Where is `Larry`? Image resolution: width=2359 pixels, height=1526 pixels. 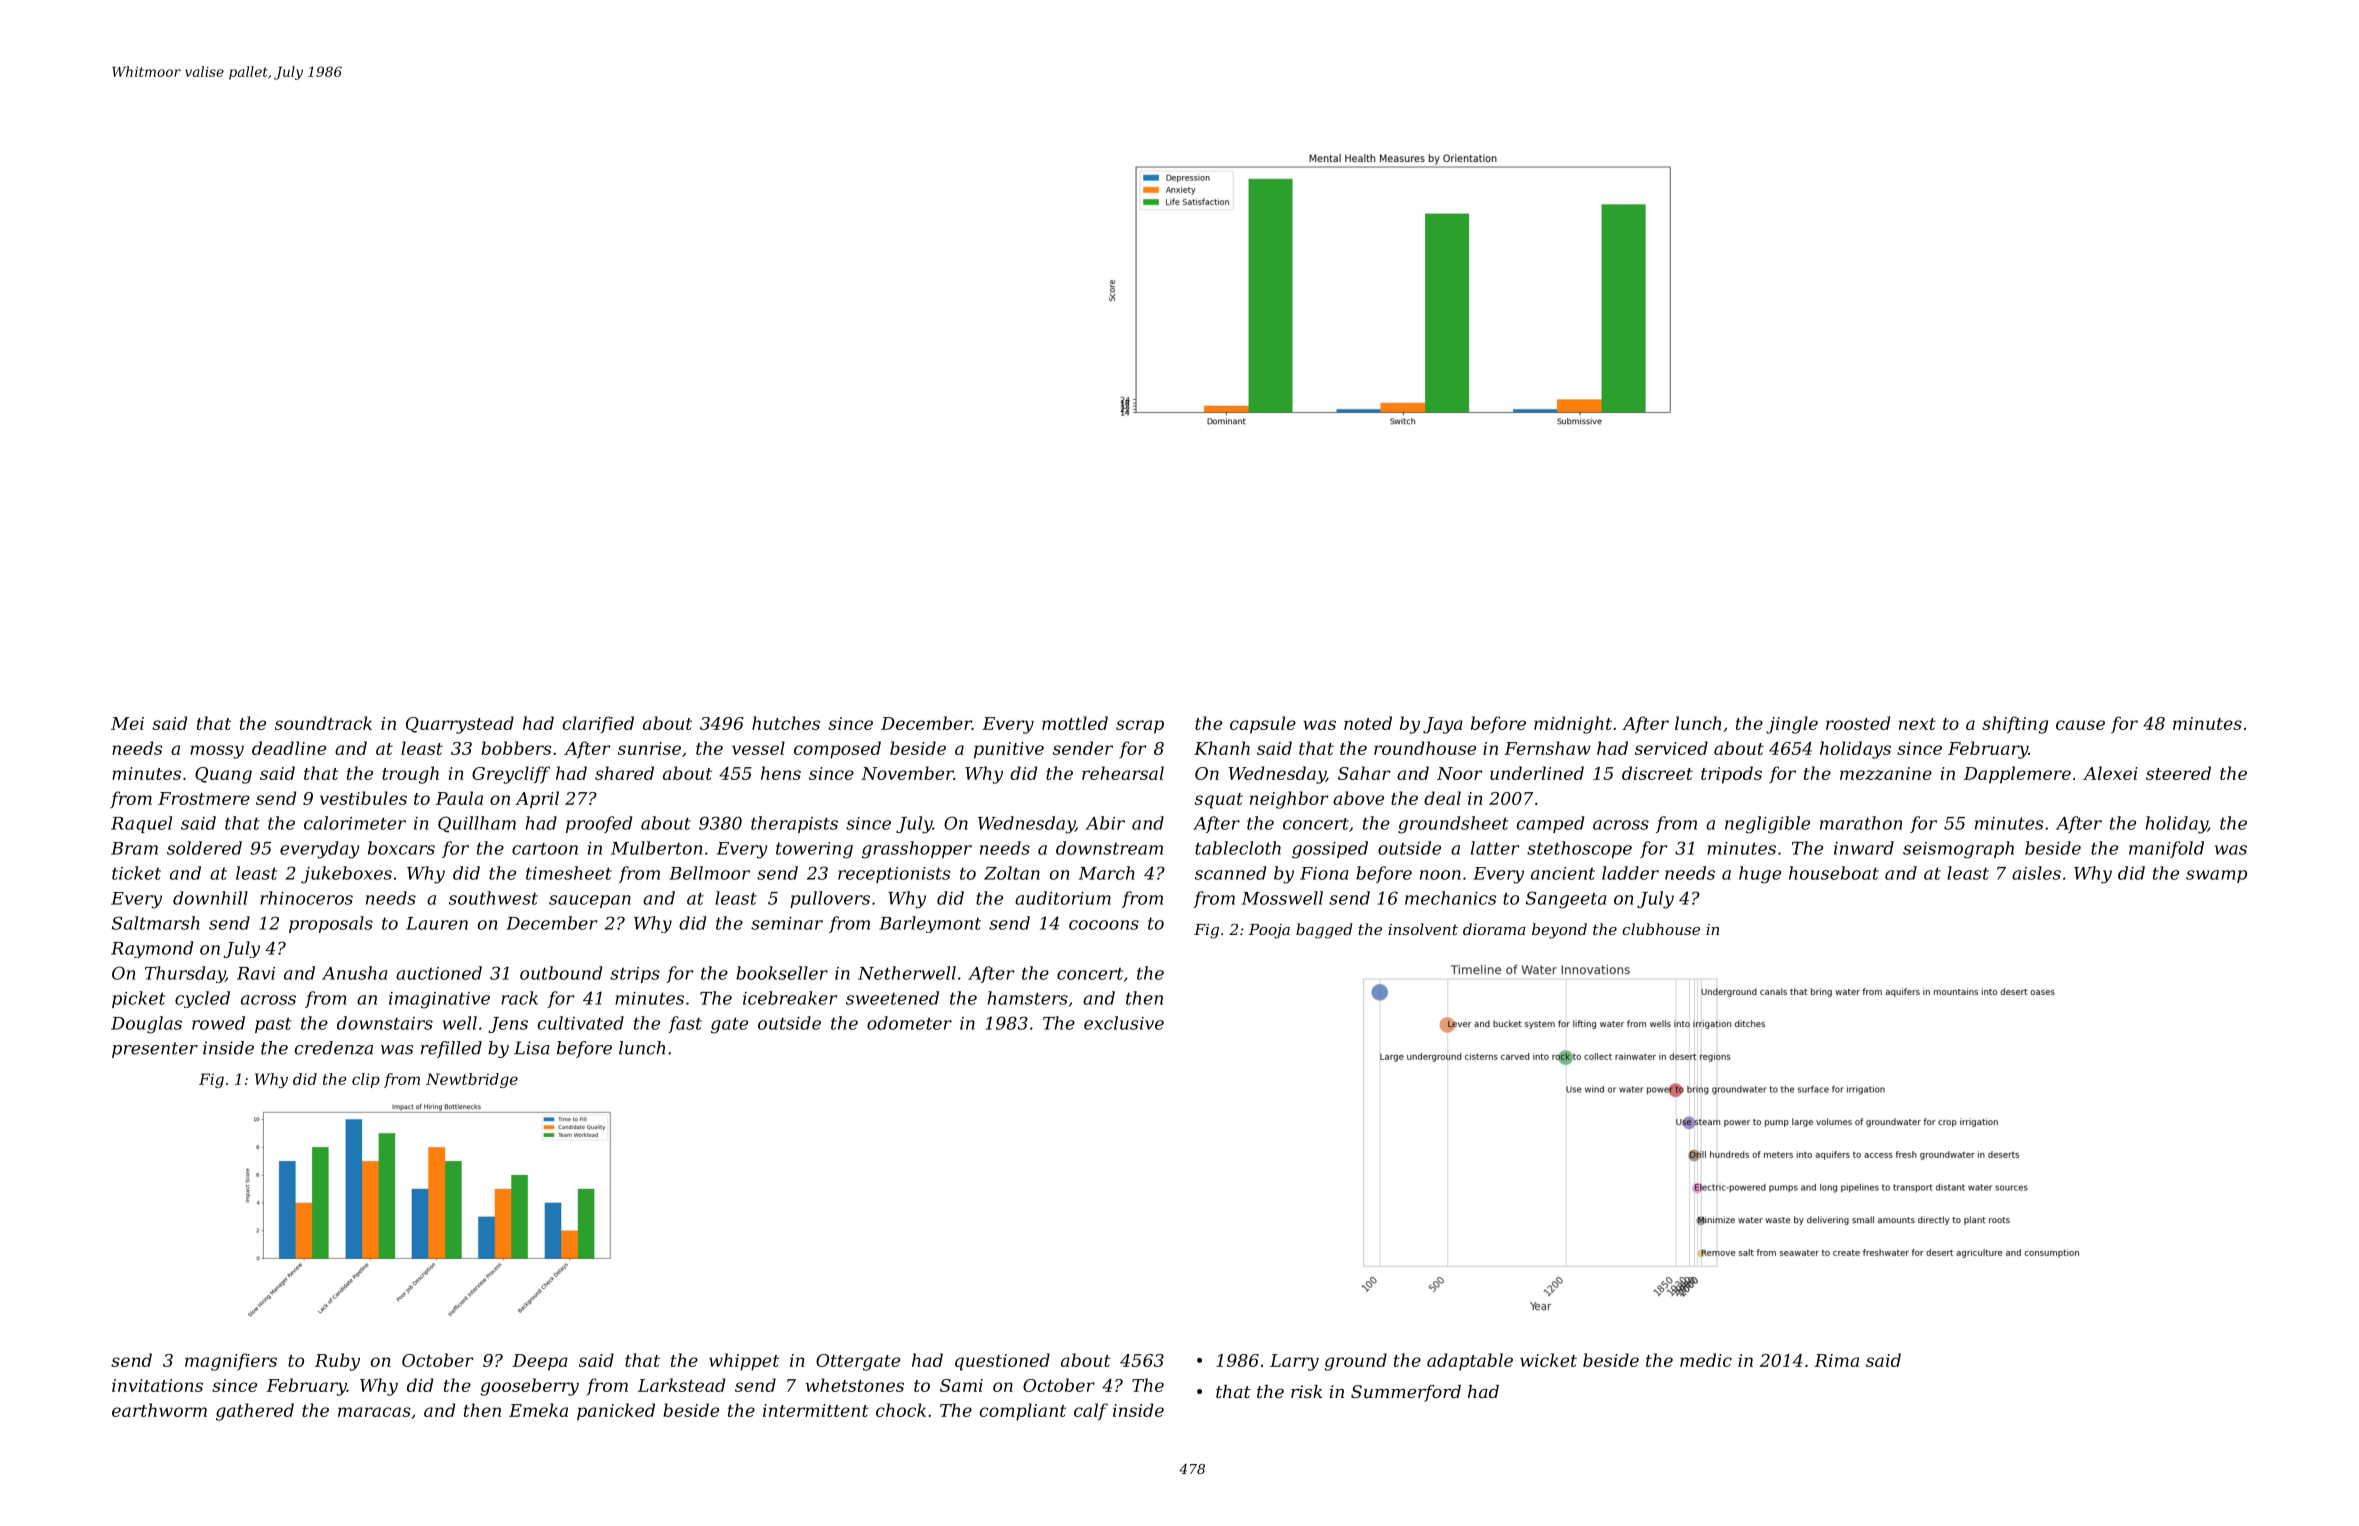 Larry is located at coordinates (1294, 1362).
